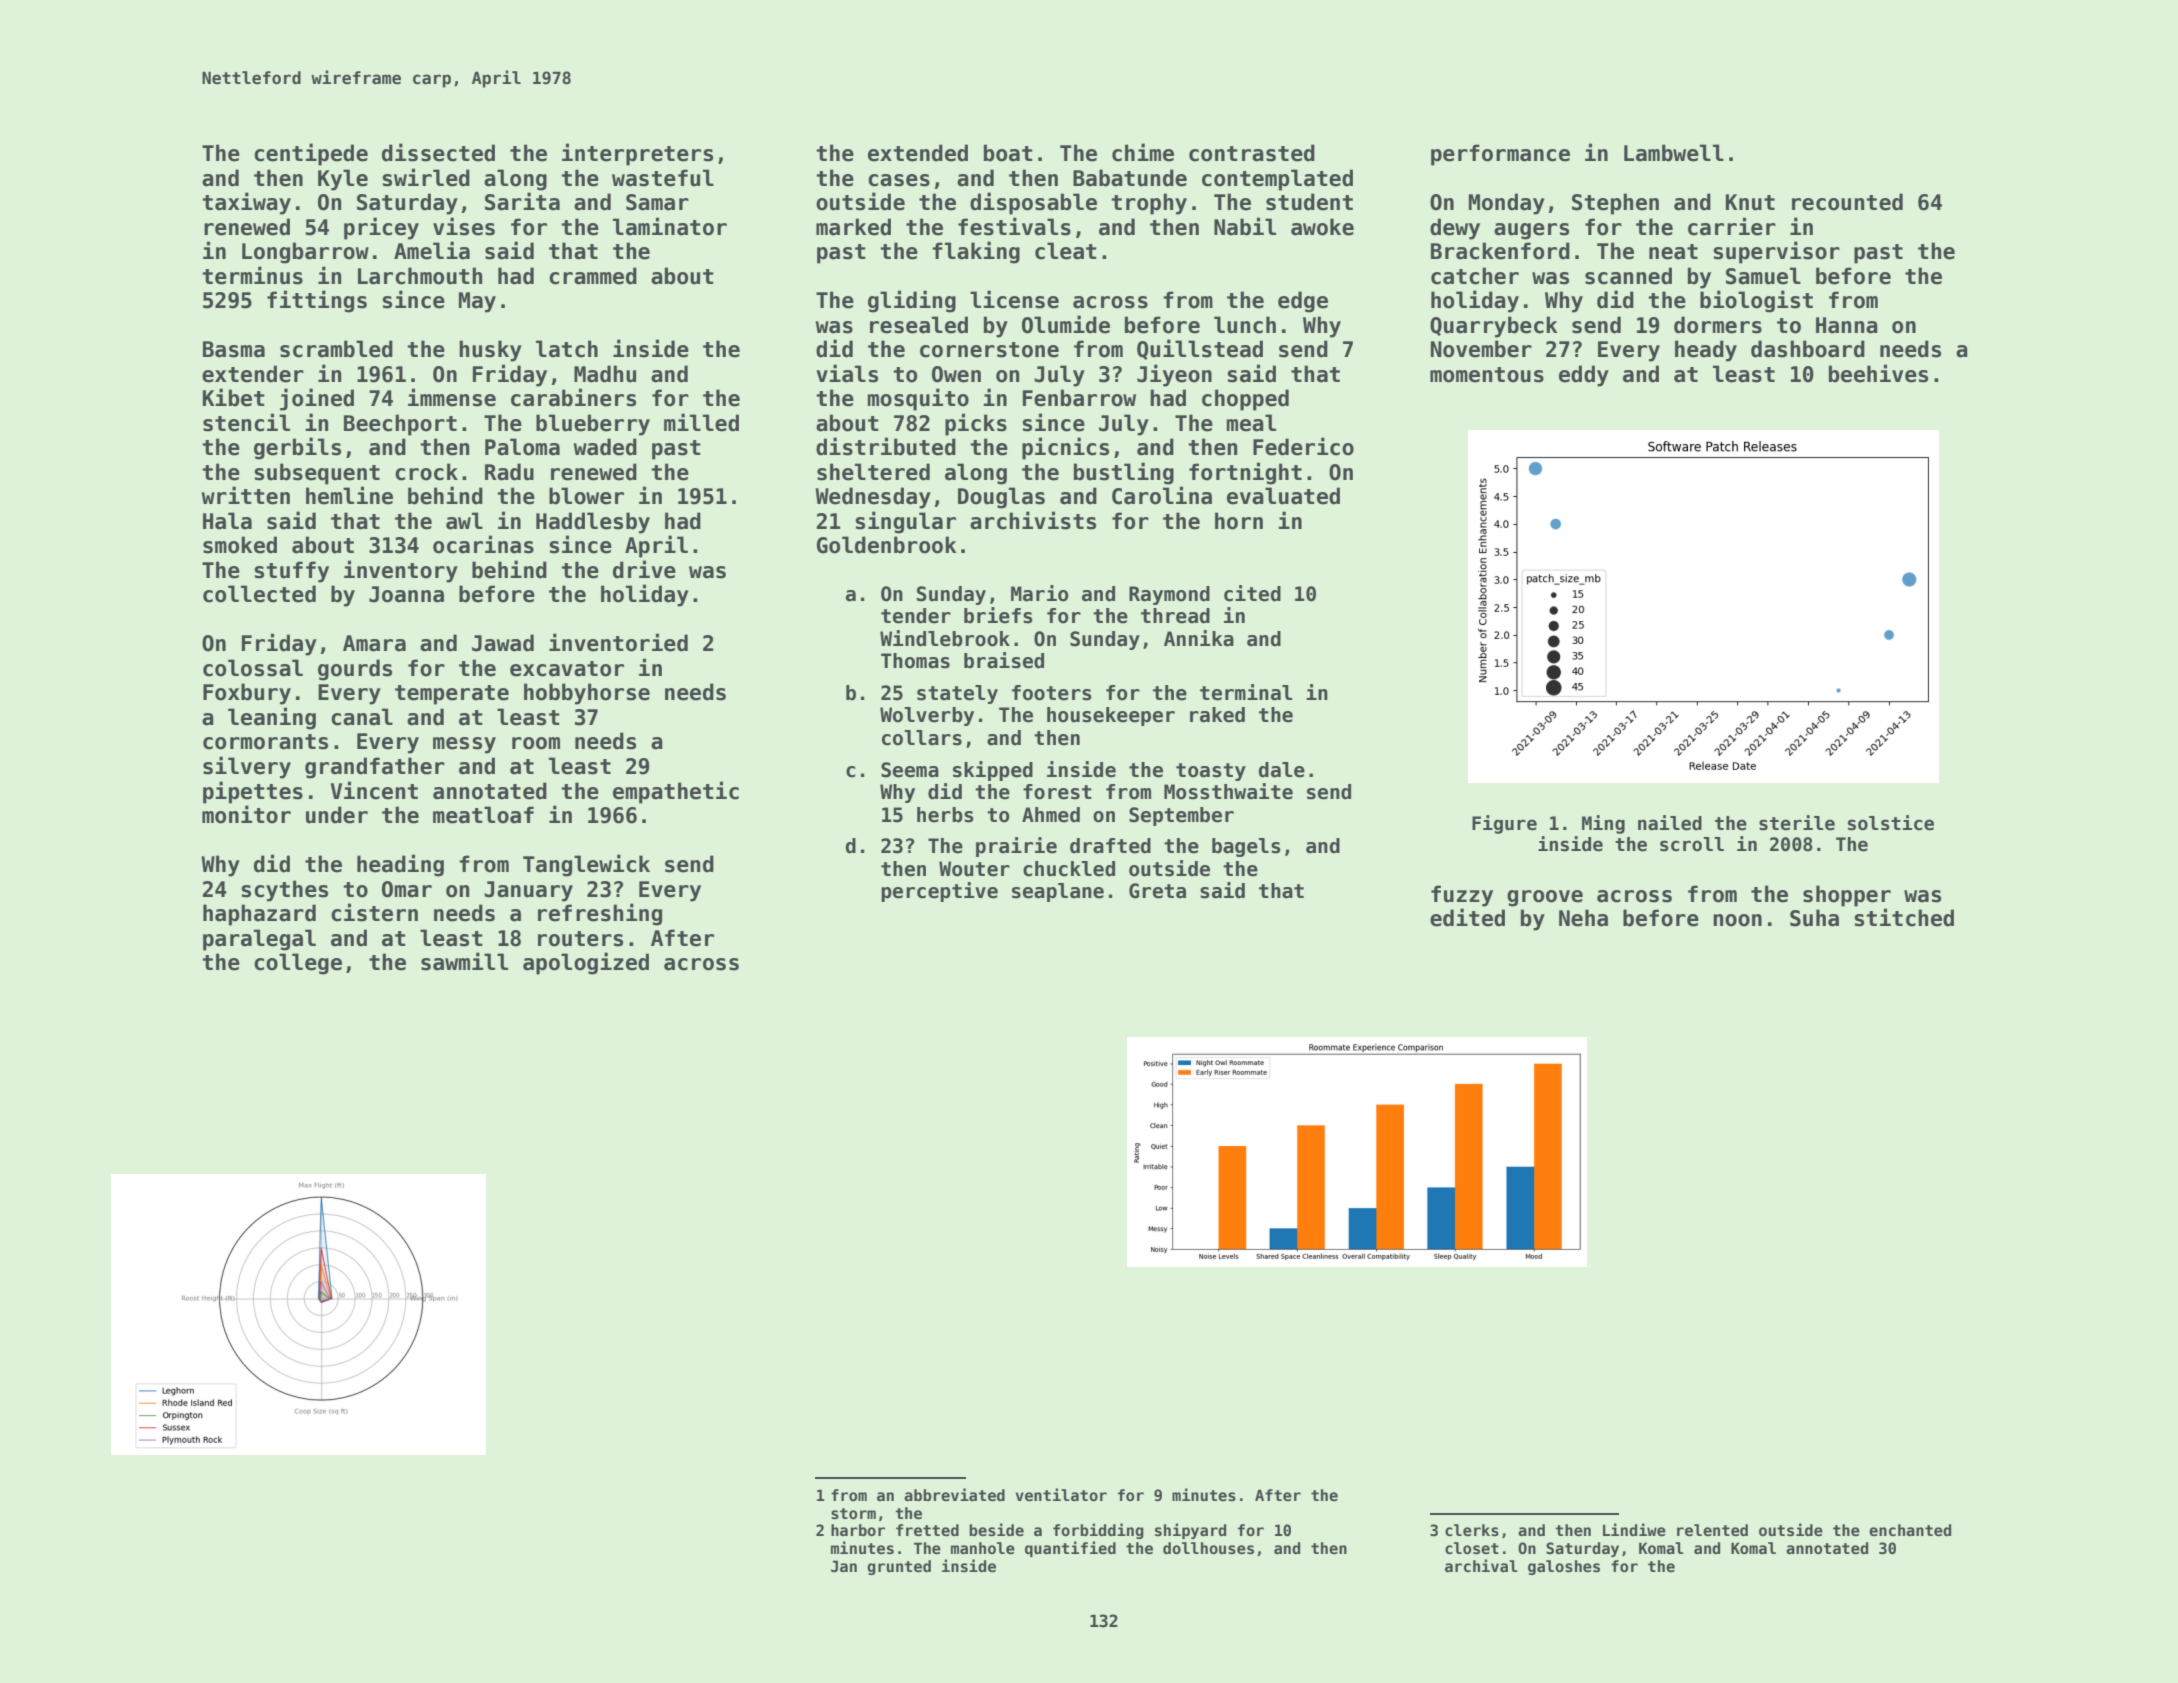  What do you see at coordinates (464, 961) in the screenshot?
I see `sawmill` at bounding box center [464, 961].
